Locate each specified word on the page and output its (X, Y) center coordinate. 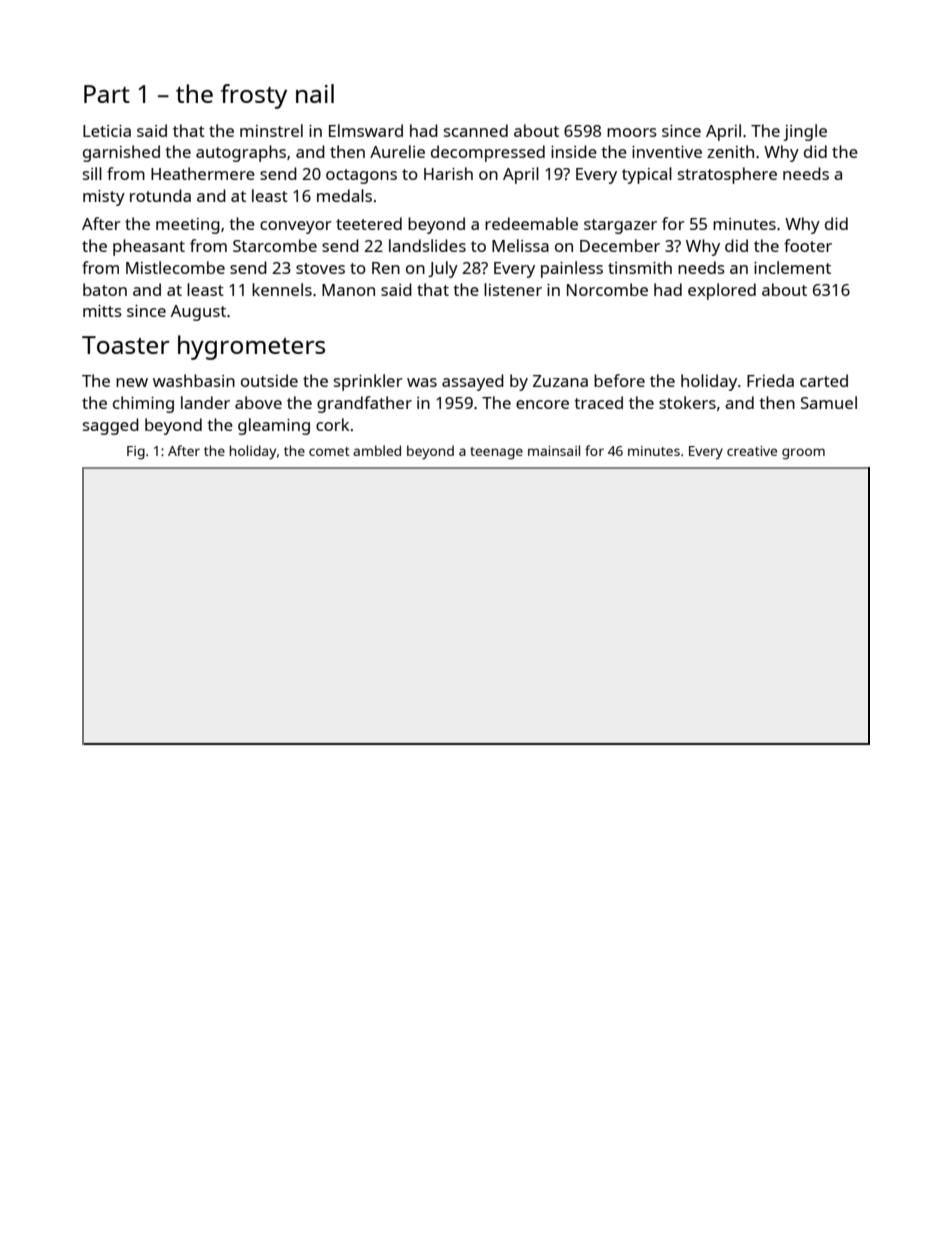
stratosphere (727, 175)
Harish (448, 173)
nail (315, 93)
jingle (805, 132)
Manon (348, 290)
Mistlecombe (175, 267)
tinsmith (640, 267)
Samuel (829, 402)
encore (542, 404)
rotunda (160, 195)
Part (107, 94)
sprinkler (368, 382)
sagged (111, 426)
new (132, 382)
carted (824, 380)
